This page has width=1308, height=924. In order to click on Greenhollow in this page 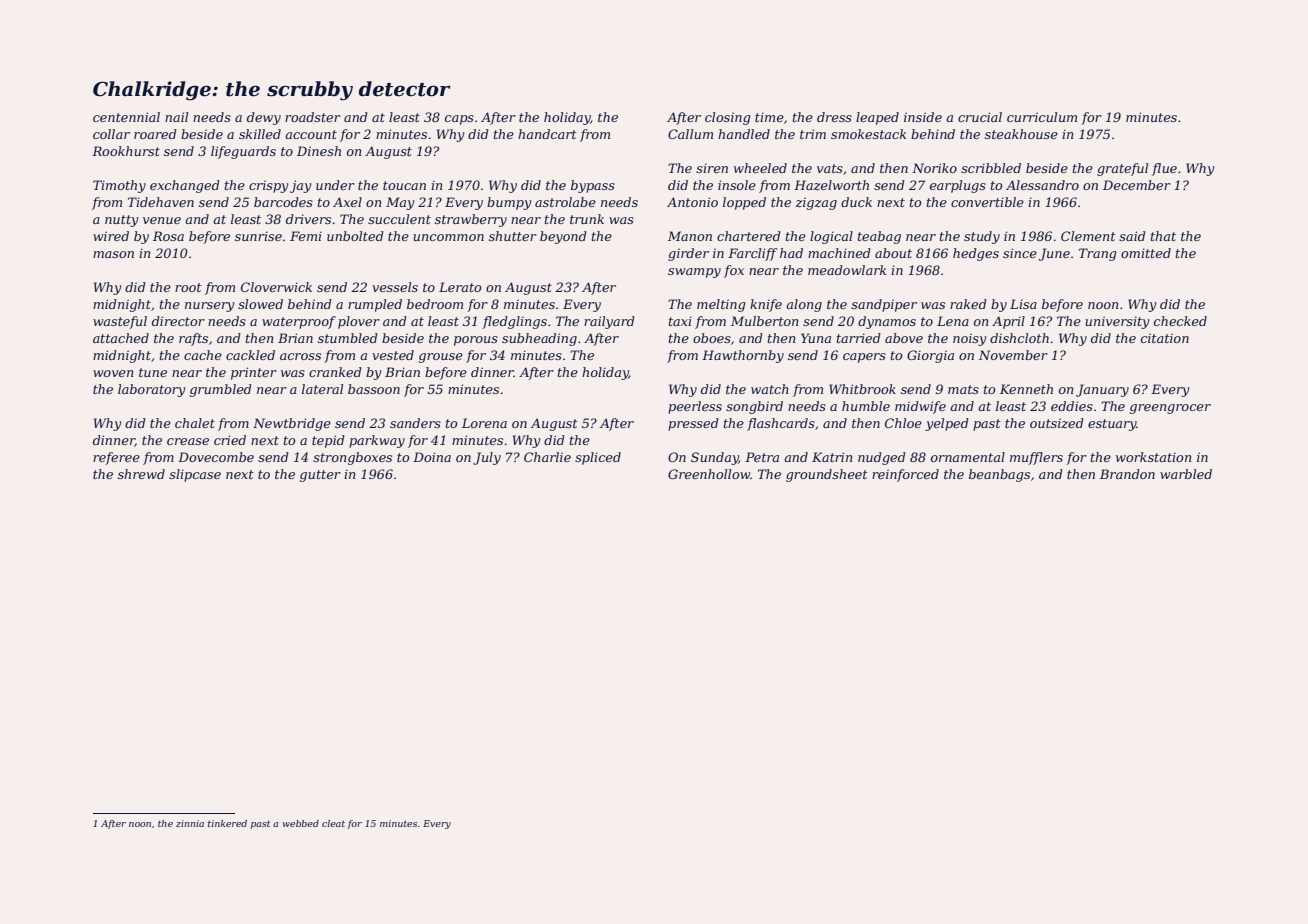, I will do `click(709, 474)`.
